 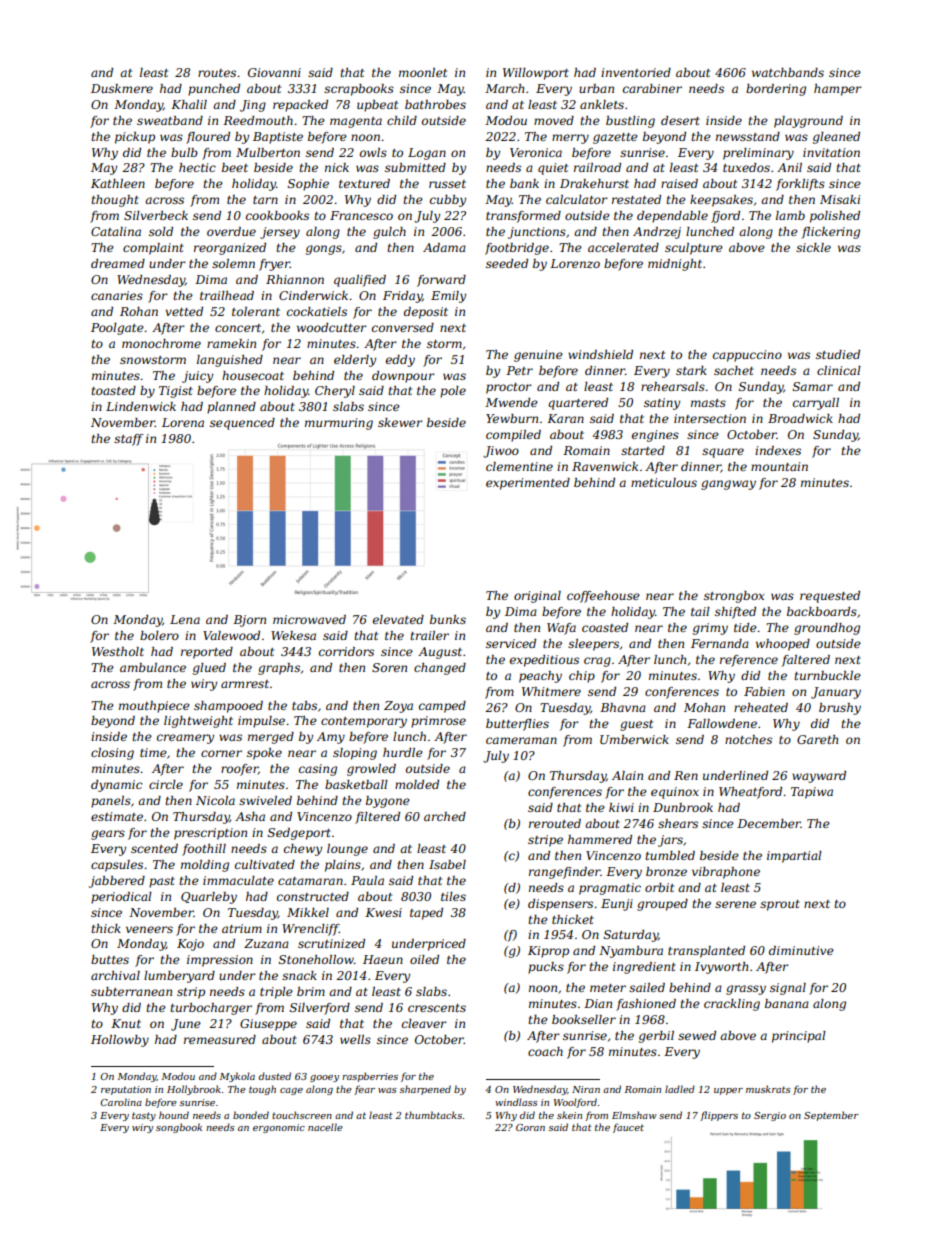 What do you see at coordinates (602, 104) in the screenshot?
I see `anklets` at bounding box center [602, 104].
